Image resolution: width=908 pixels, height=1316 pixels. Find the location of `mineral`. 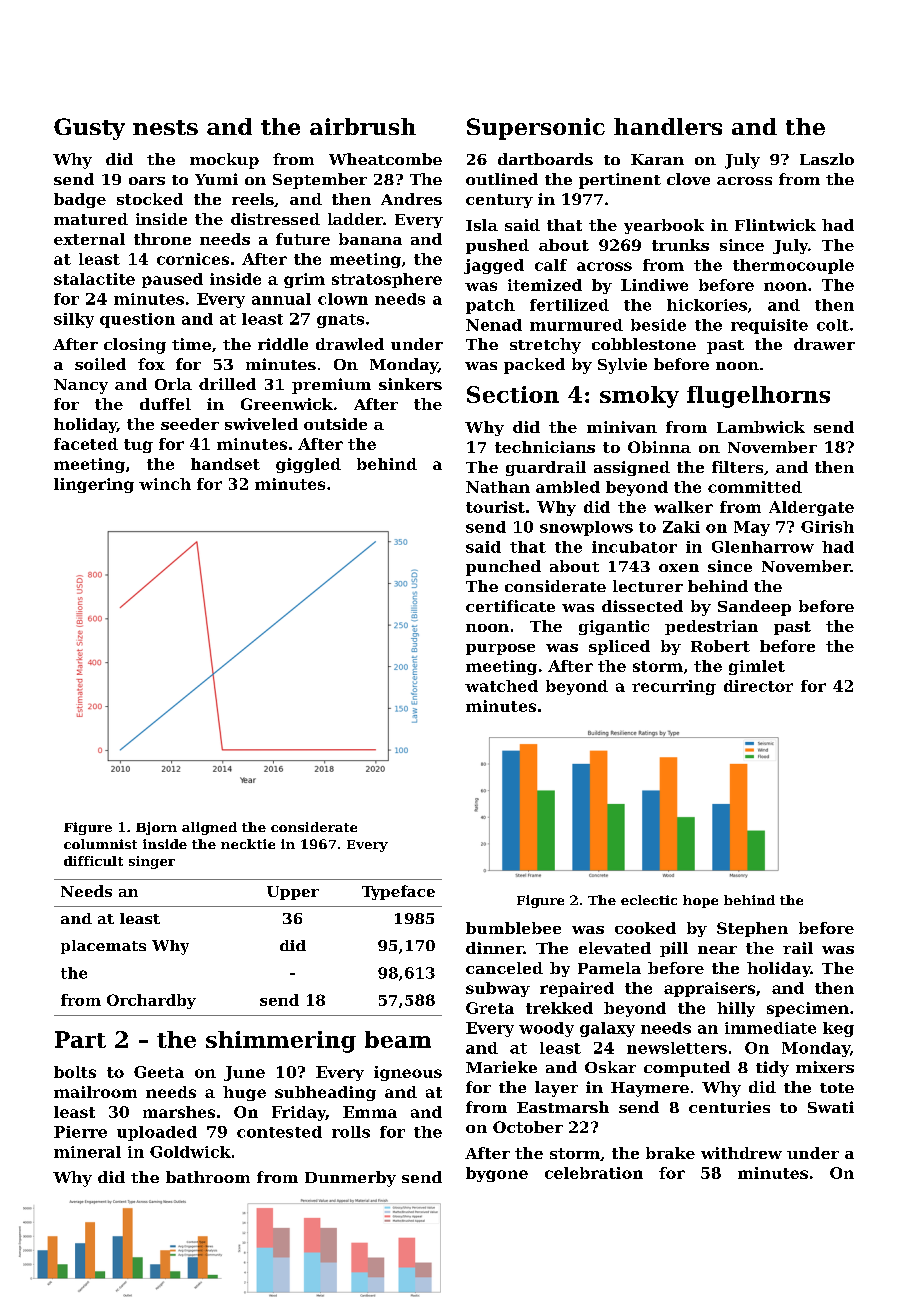

mineral is located at coordinates (87, 1152).
